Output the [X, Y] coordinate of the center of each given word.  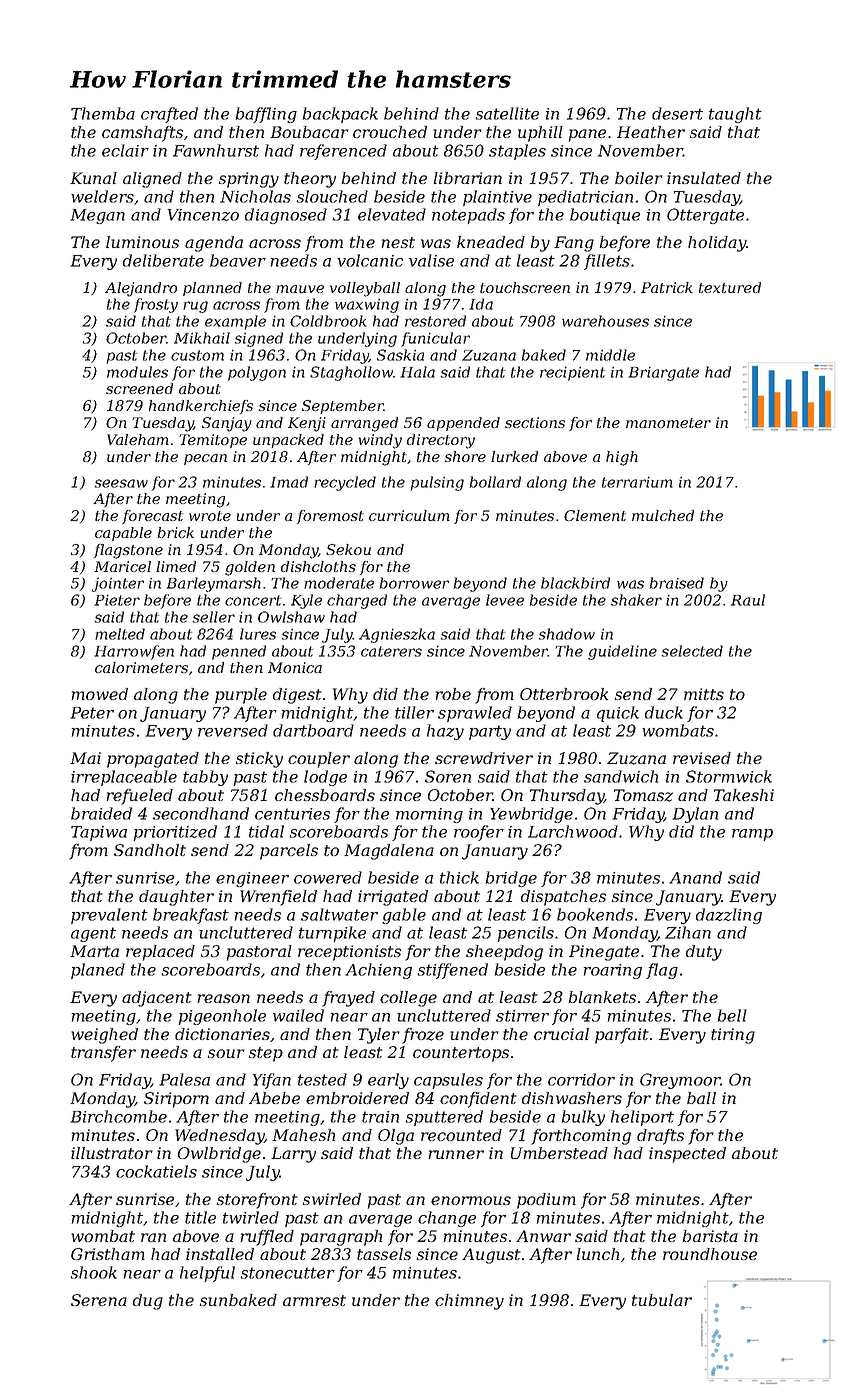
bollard [495, 482]
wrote [210, 516]
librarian [467, 178]
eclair [125, 150]
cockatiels [156, 1171]
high [622, 458]
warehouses [605, 321]
